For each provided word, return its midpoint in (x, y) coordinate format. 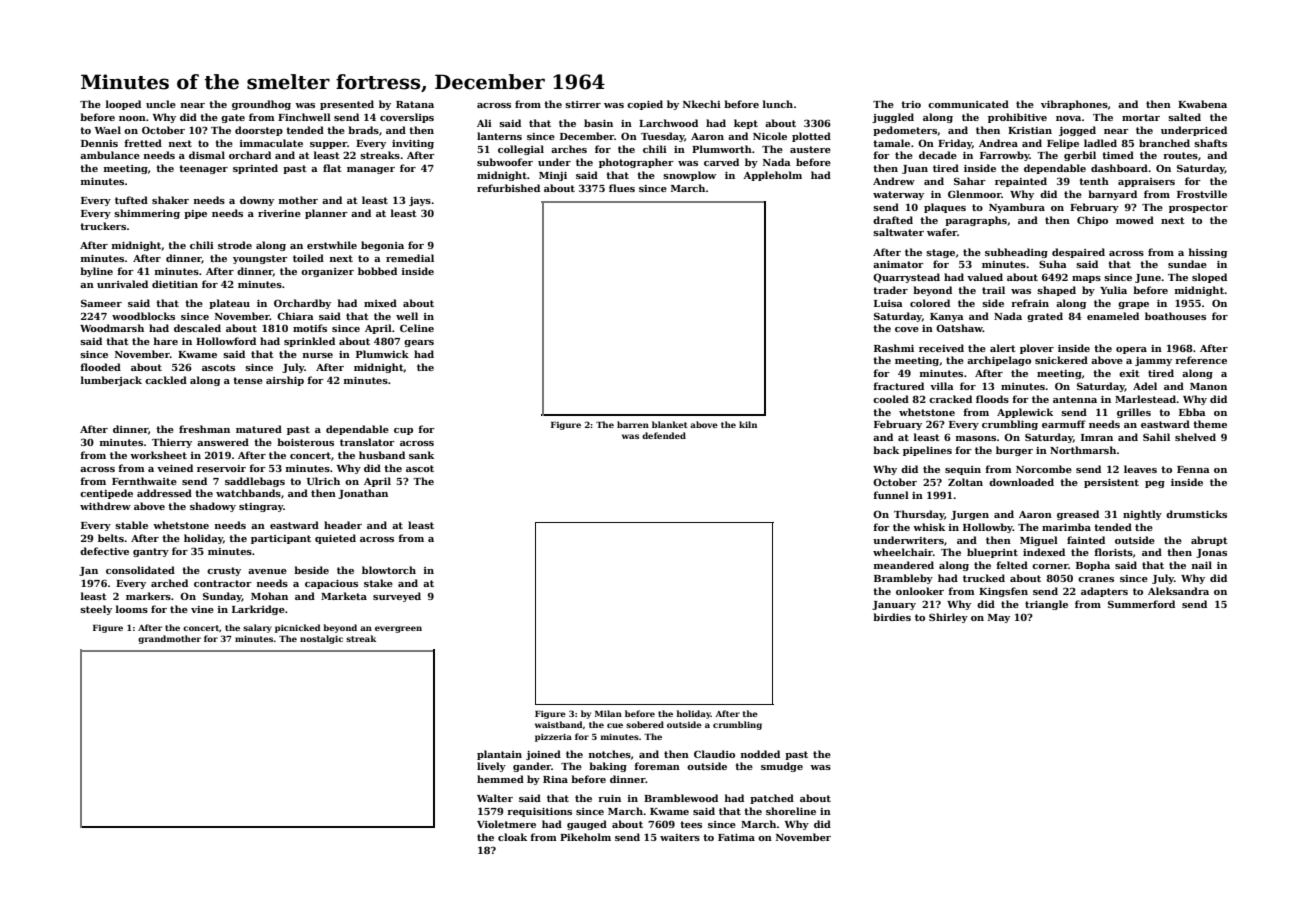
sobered (645, 724)
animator (898, 264)
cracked (950, 399)
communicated (968, 104)
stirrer (583, 104)
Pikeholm (585, 837)
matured (259, 429)
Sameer (101, 303)
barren (633, 424)
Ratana (415, 104)
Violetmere (506, 824)
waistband (559, 724)
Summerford (1141, 604)
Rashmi (894, 348)
